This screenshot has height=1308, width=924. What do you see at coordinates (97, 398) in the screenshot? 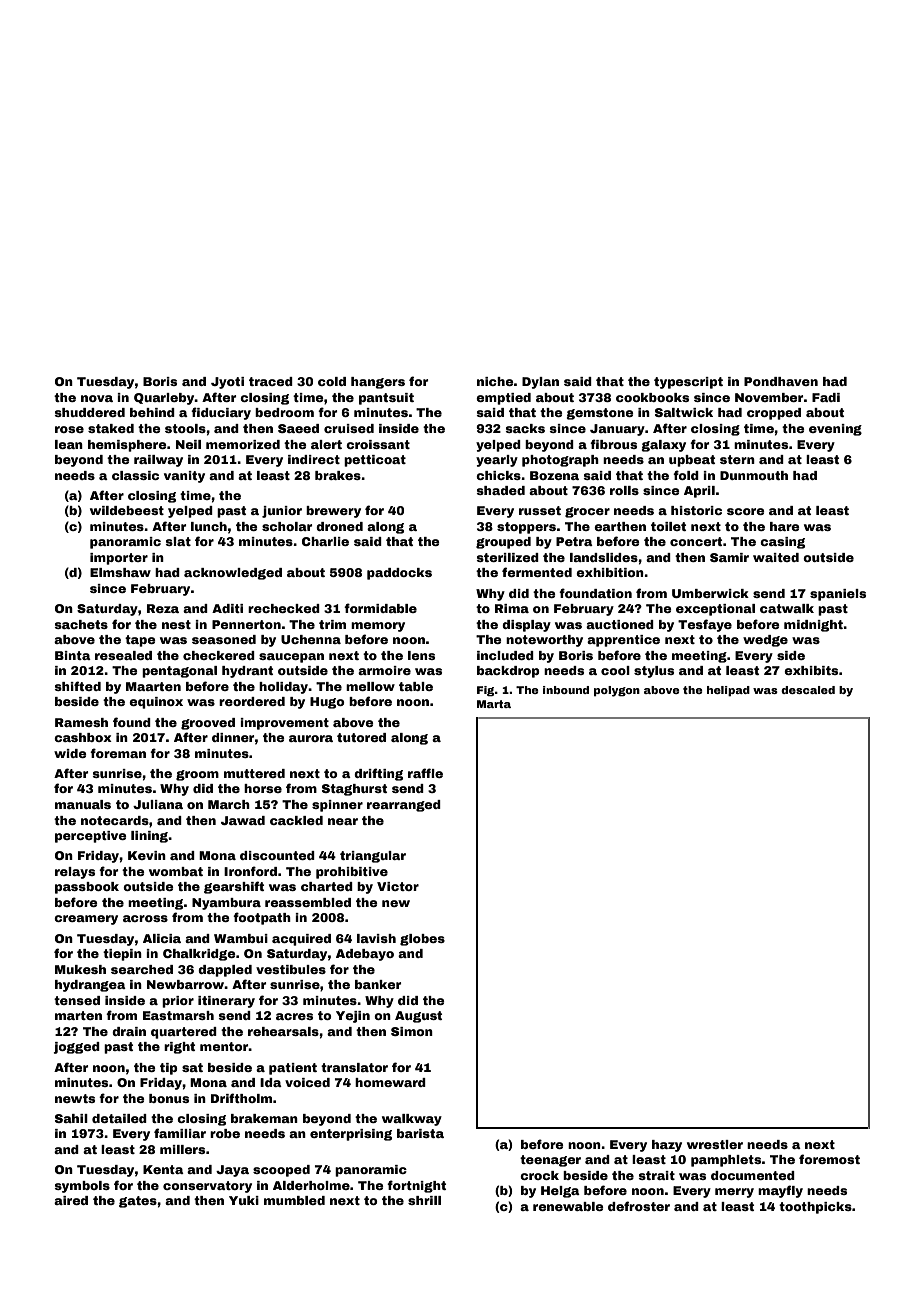
I see `nova` at bounding box center [97, 398].
